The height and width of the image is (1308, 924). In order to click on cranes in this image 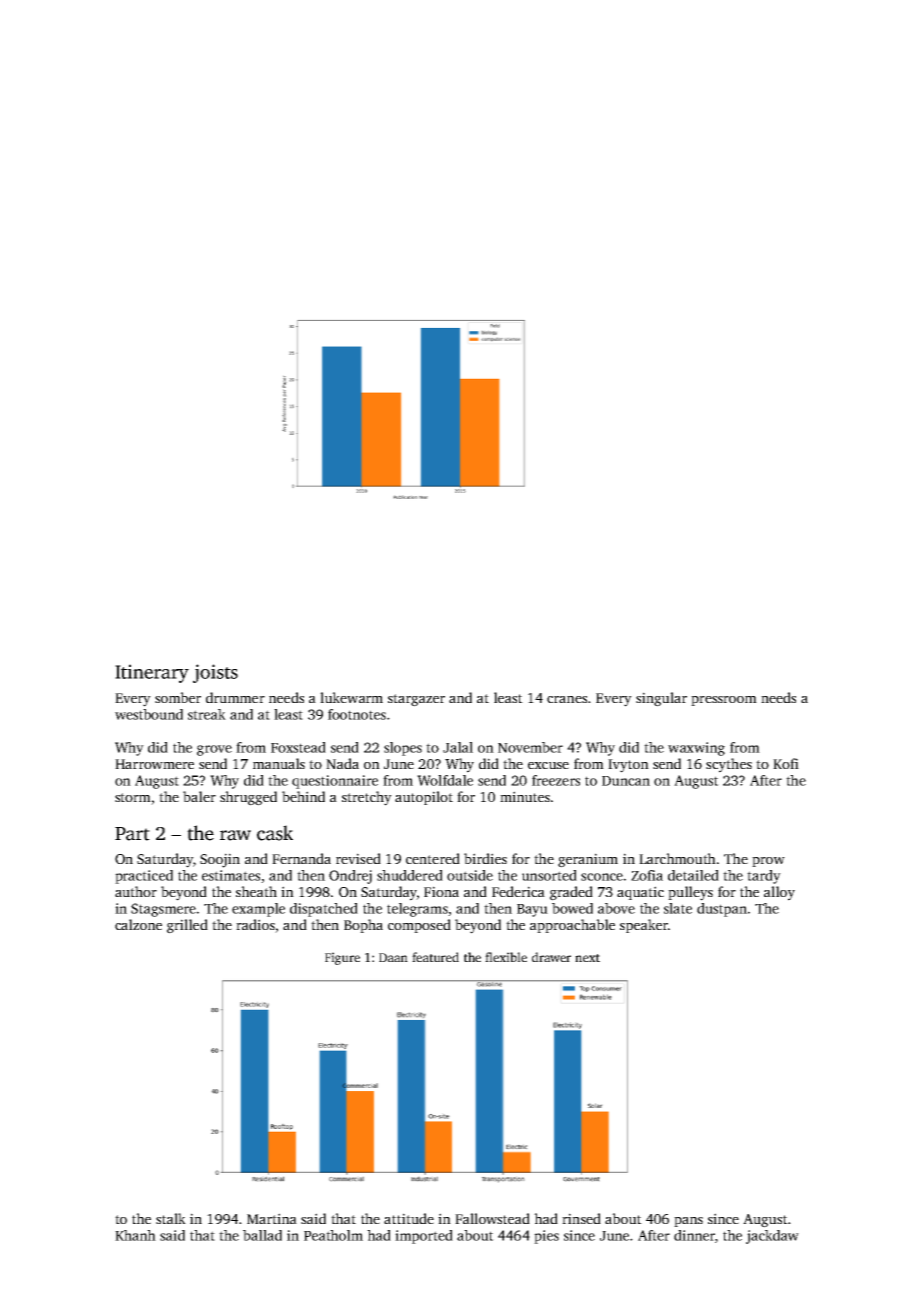, I will do `click(567, 699)`.
